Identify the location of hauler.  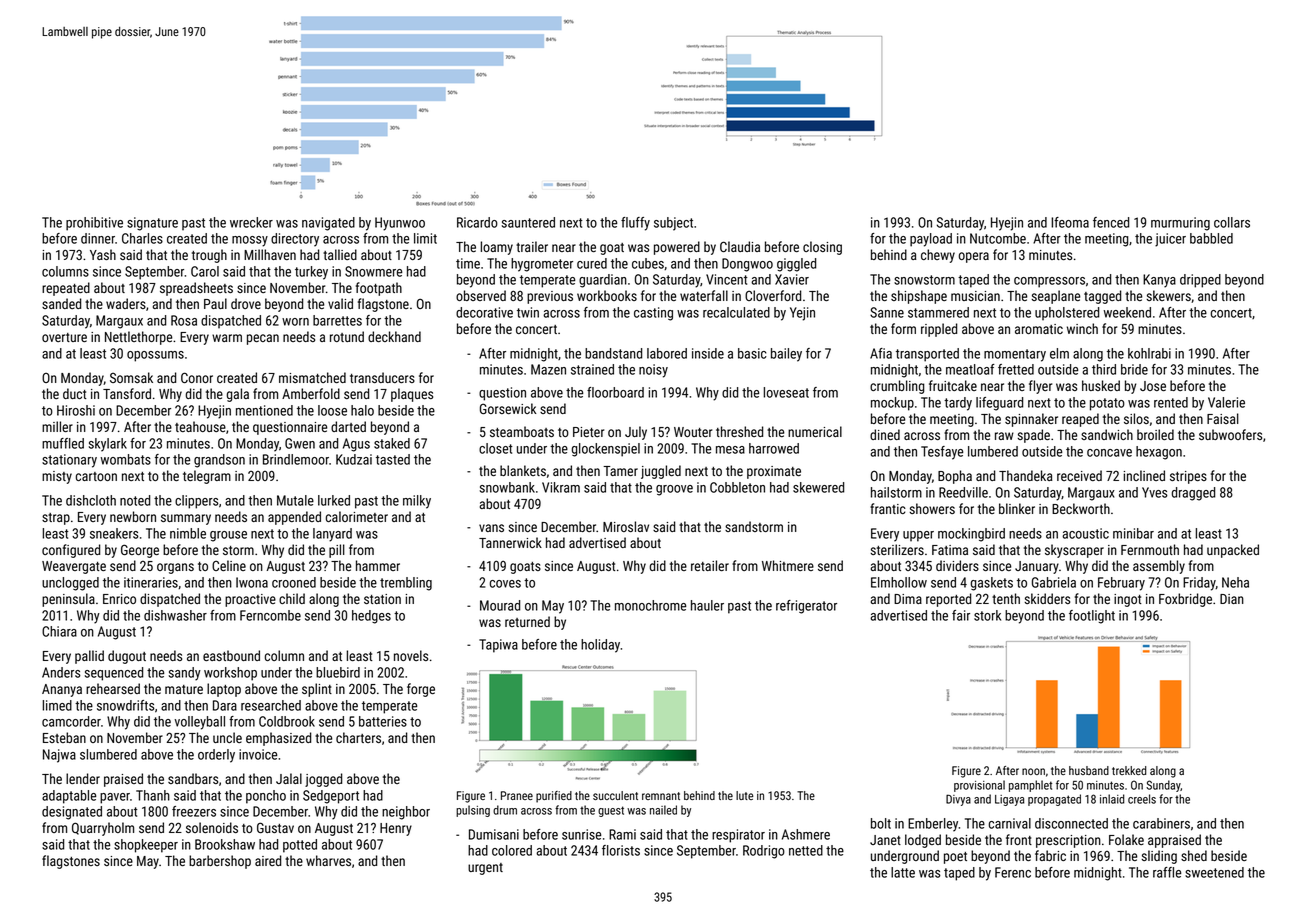
(707, 605).
